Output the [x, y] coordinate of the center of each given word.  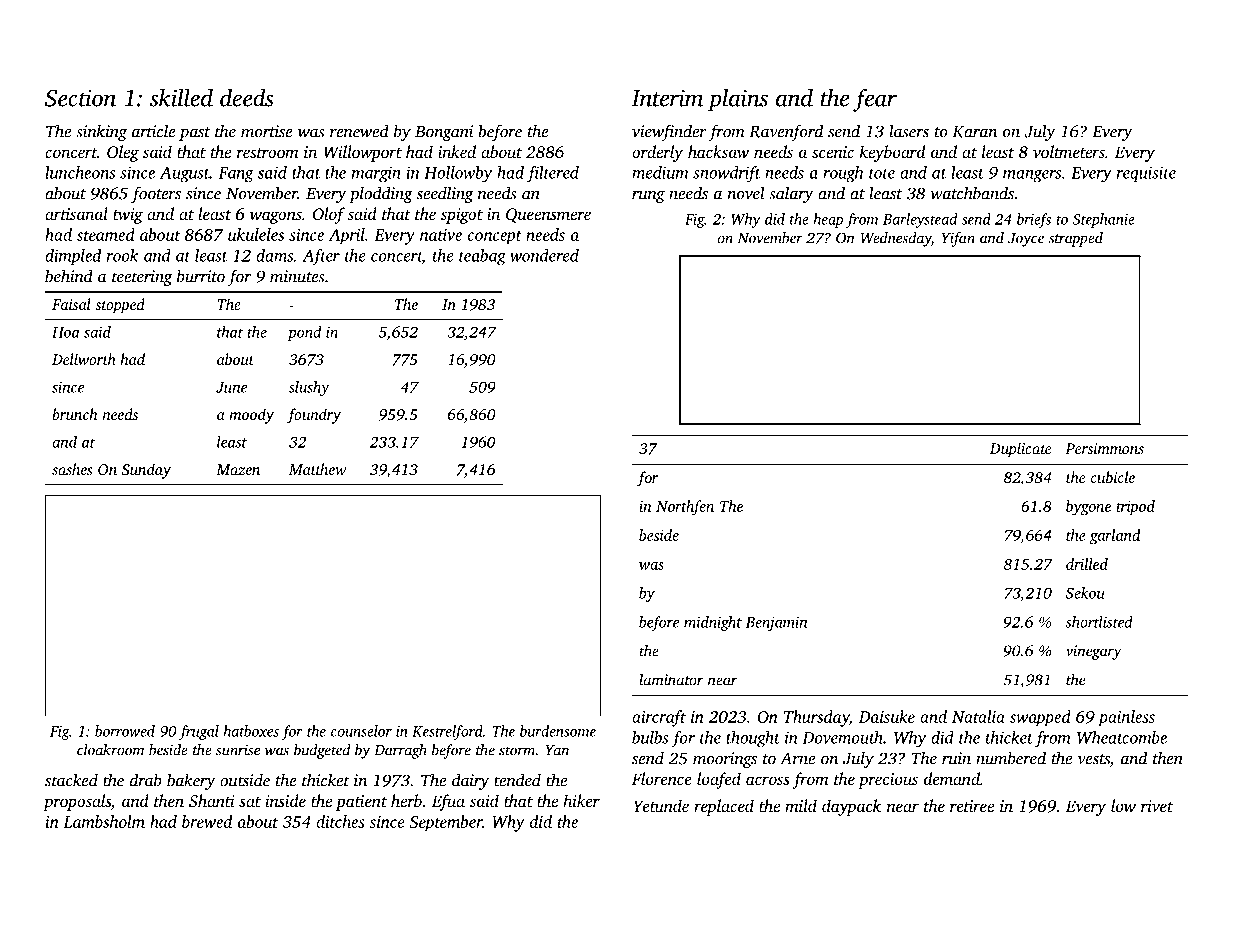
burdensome [558, 731]
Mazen [238, 469]
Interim [667, 98]
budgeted [322, 751]
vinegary [1094, 652]
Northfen [685, 508]
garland [1115, 537]
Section [80, 98]
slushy [309, 388]
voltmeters [1069, 151]
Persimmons [1104, 448]
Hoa [66, 332]
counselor [361, 731]
